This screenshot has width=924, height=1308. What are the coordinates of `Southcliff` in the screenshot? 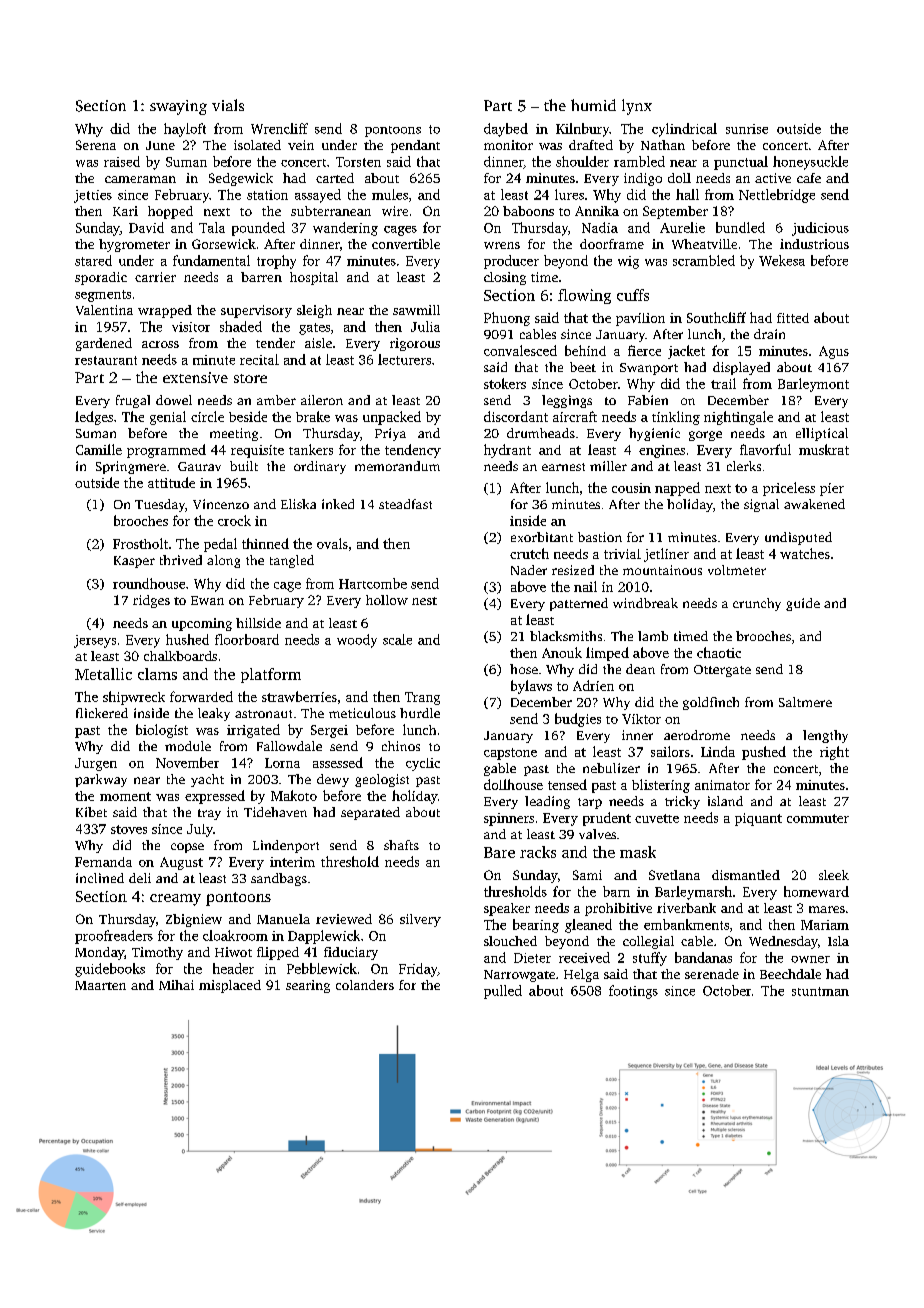 It's located at (716, 317).
